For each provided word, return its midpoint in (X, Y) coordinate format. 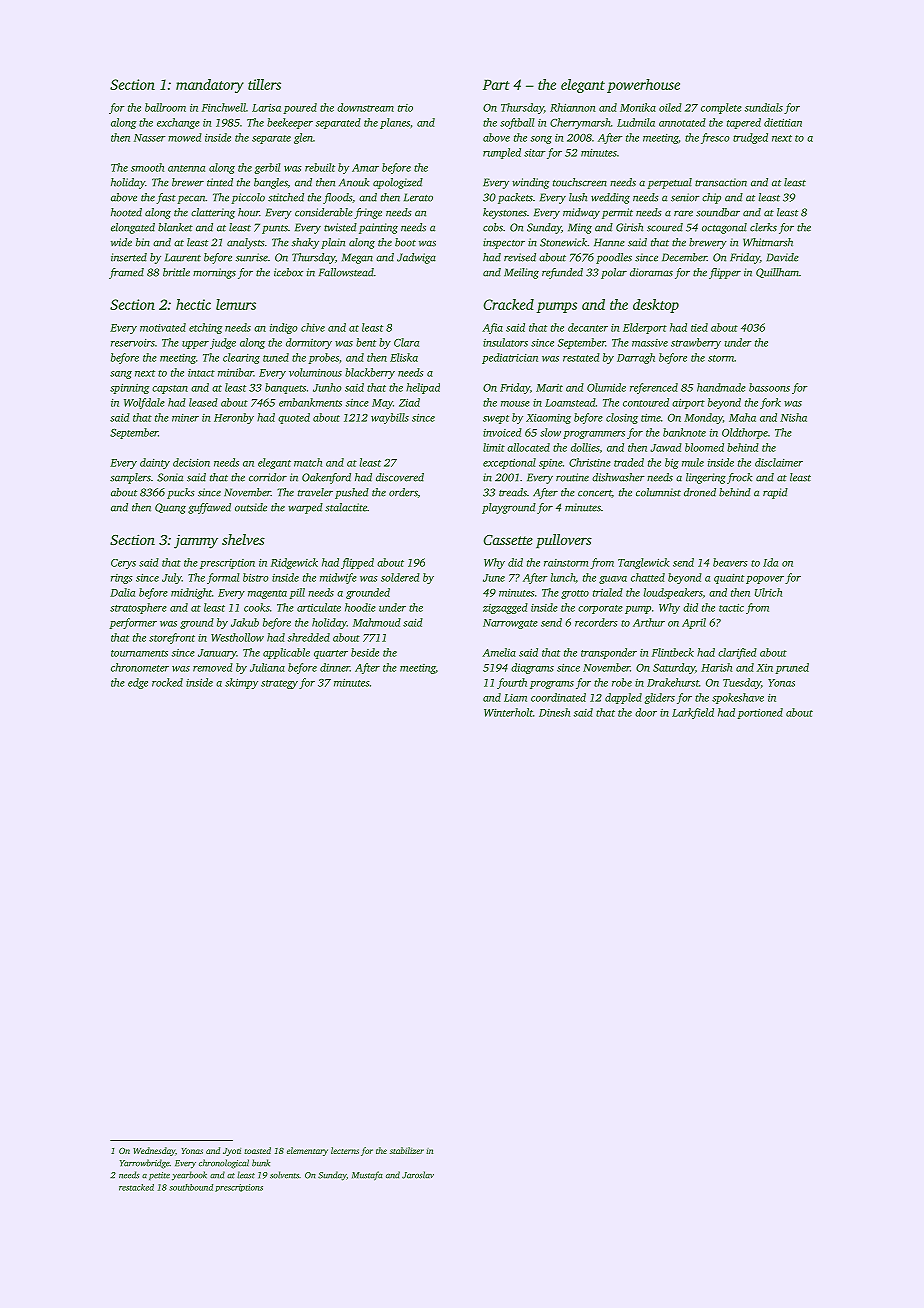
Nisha (793, 417)
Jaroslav (418, 1175)
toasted (257, 1150)
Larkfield (693, 713)
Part (496, 85)
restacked (136, 1187)
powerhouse (643, 86)
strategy (279, 684)
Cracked (508, 304)
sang (121, 375)
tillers (264, 84)
